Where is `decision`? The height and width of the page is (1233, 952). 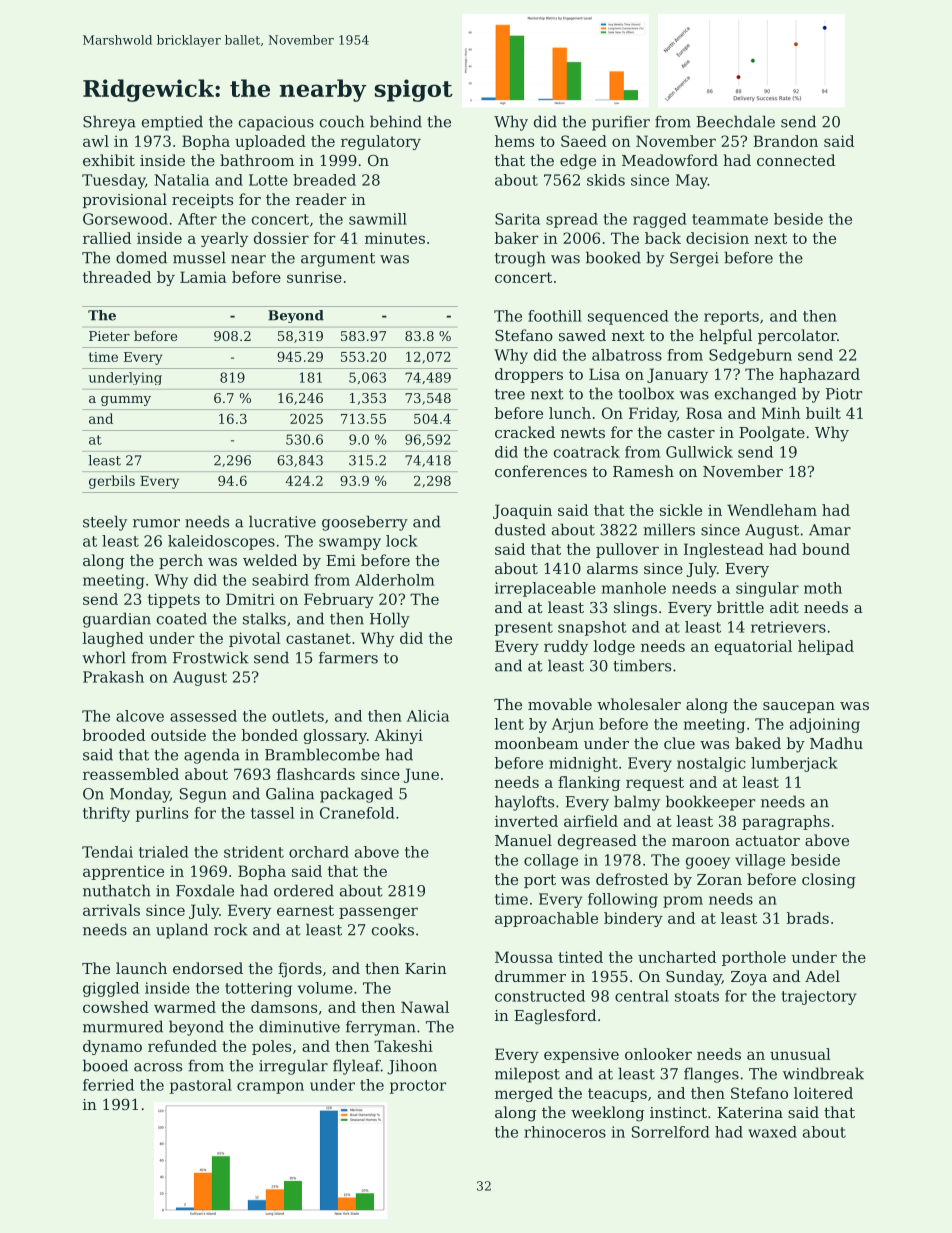 decision is located at coordinates (717, 238).
